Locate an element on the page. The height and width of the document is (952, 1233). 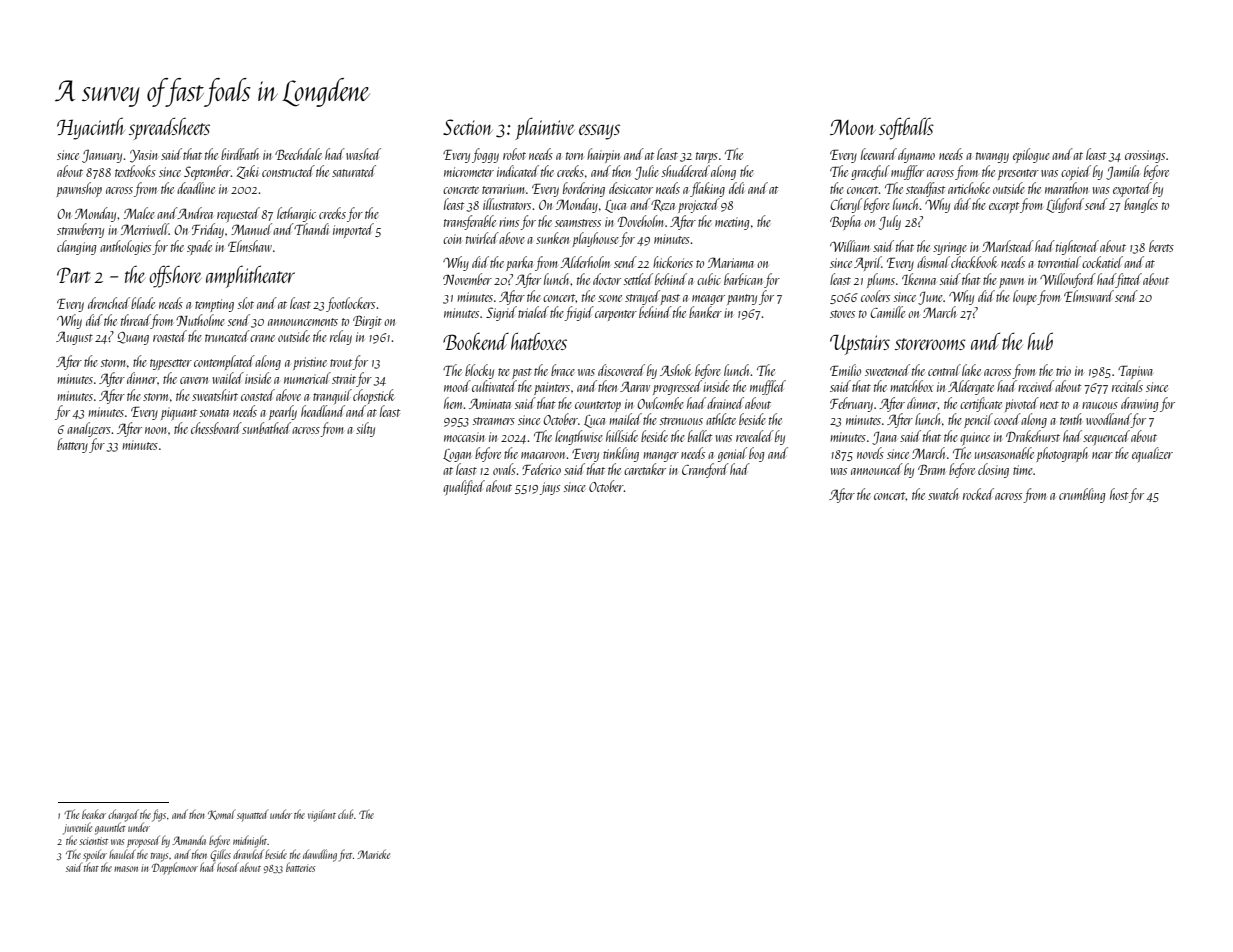
battery is located at coordinates (72, 445).
